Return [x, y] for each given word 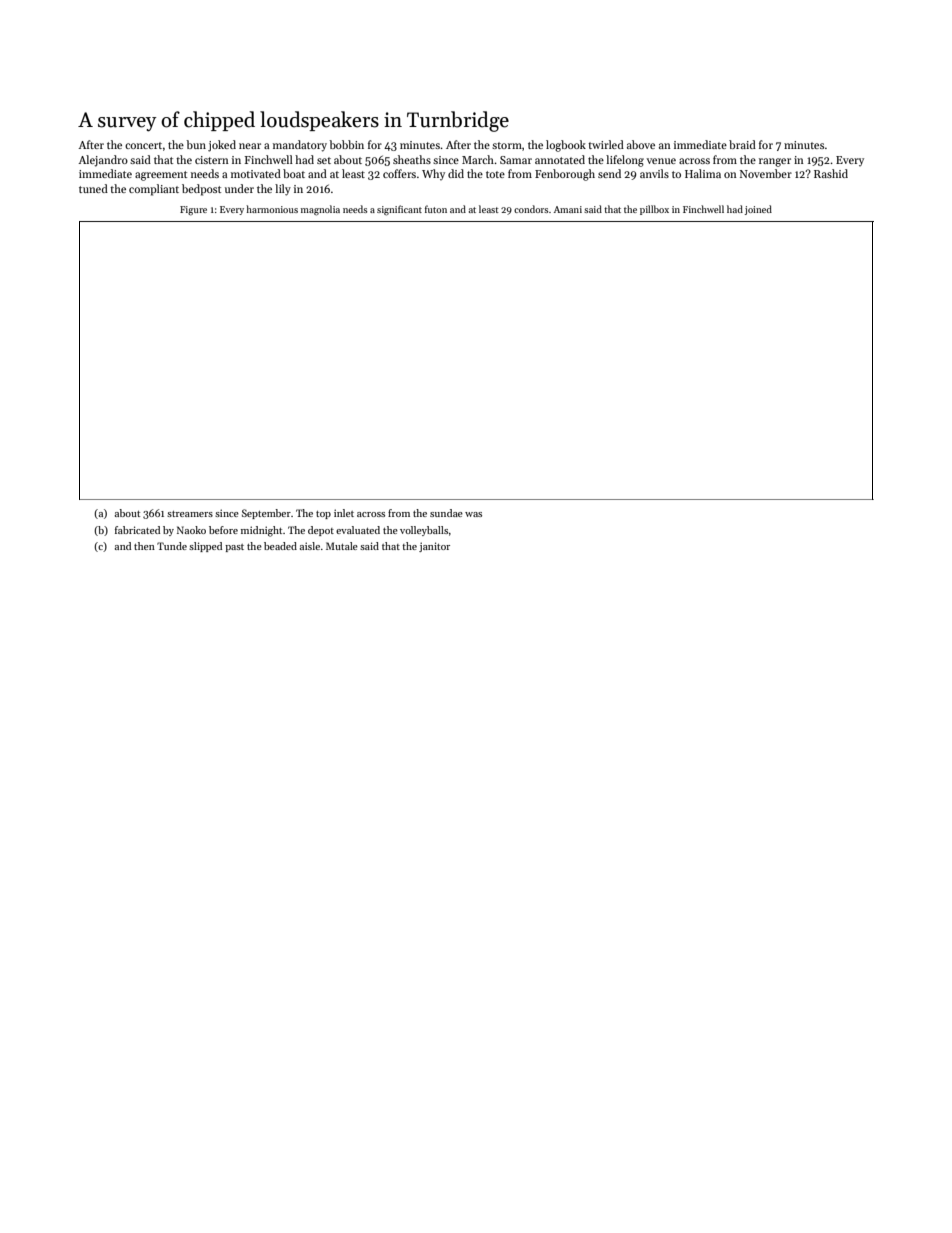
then [144, 546]
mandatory [300, 146]
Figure [193, 211]
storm [507, 145]
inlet [344, 513]
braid [742, 144]
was [473, 514]
